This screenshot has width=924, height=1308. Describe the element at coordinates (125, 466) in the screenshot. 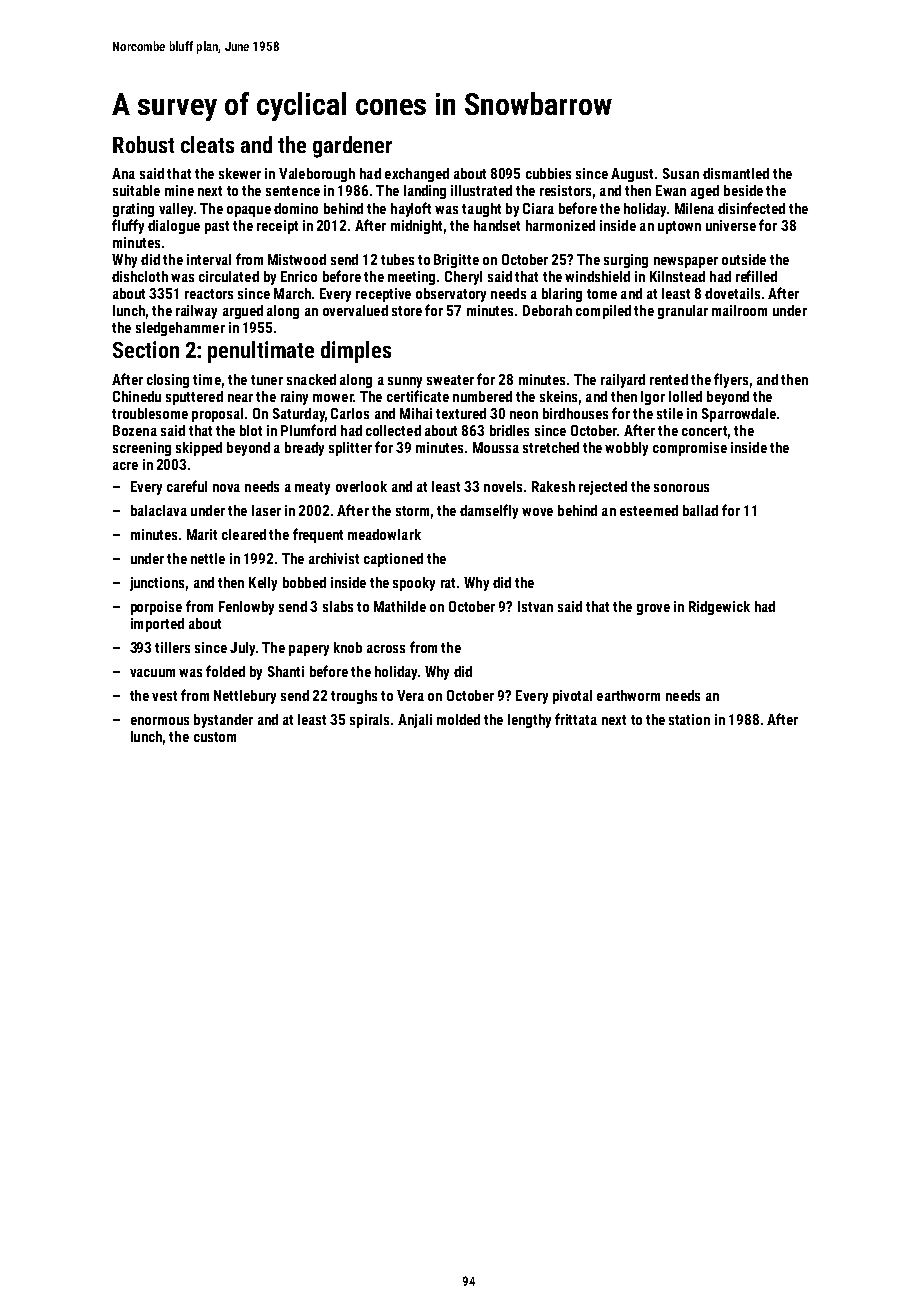

I see `acre` at that location.
